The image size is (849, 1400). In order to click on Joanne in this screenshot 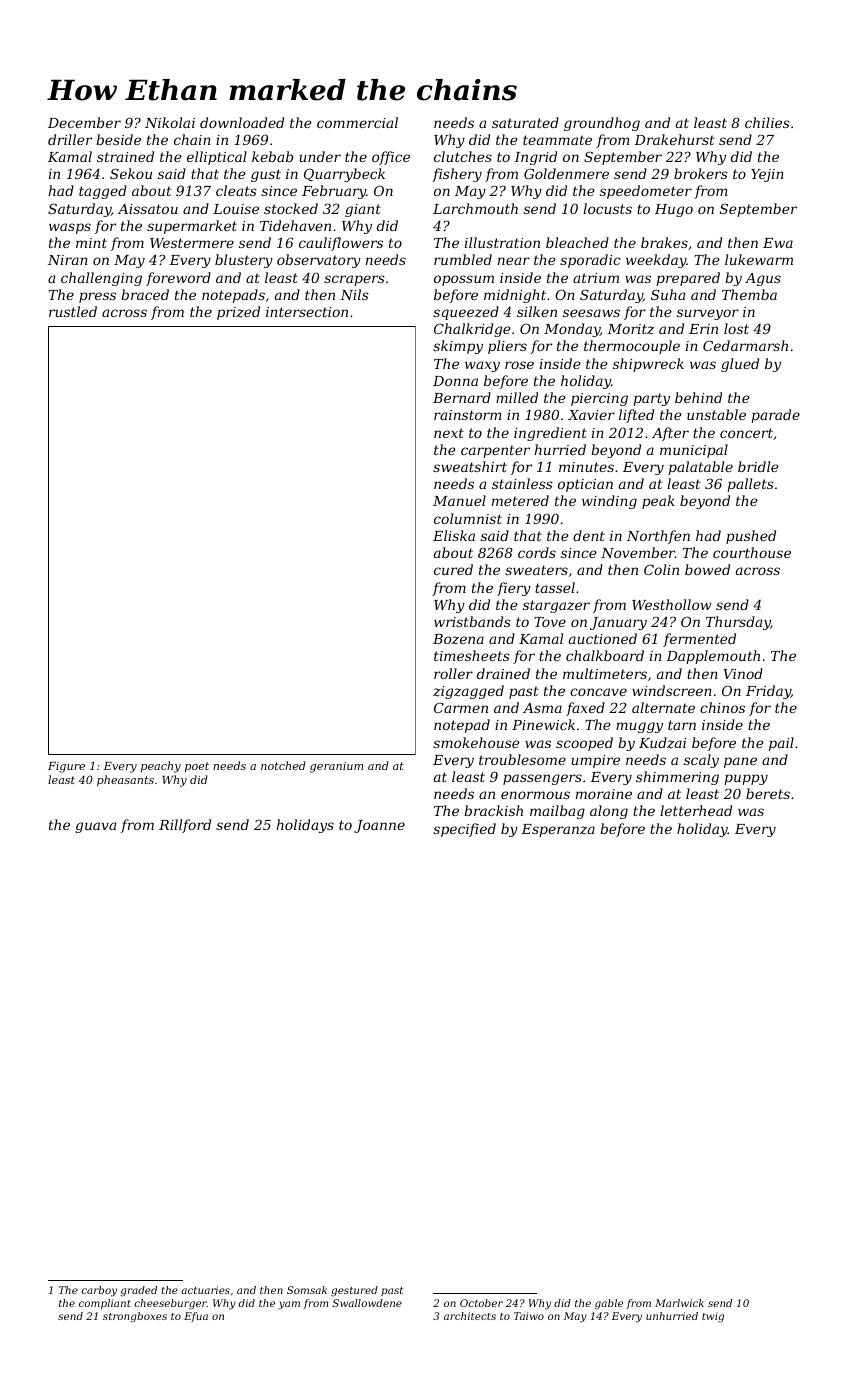, I will do `click(379, 826)`.
